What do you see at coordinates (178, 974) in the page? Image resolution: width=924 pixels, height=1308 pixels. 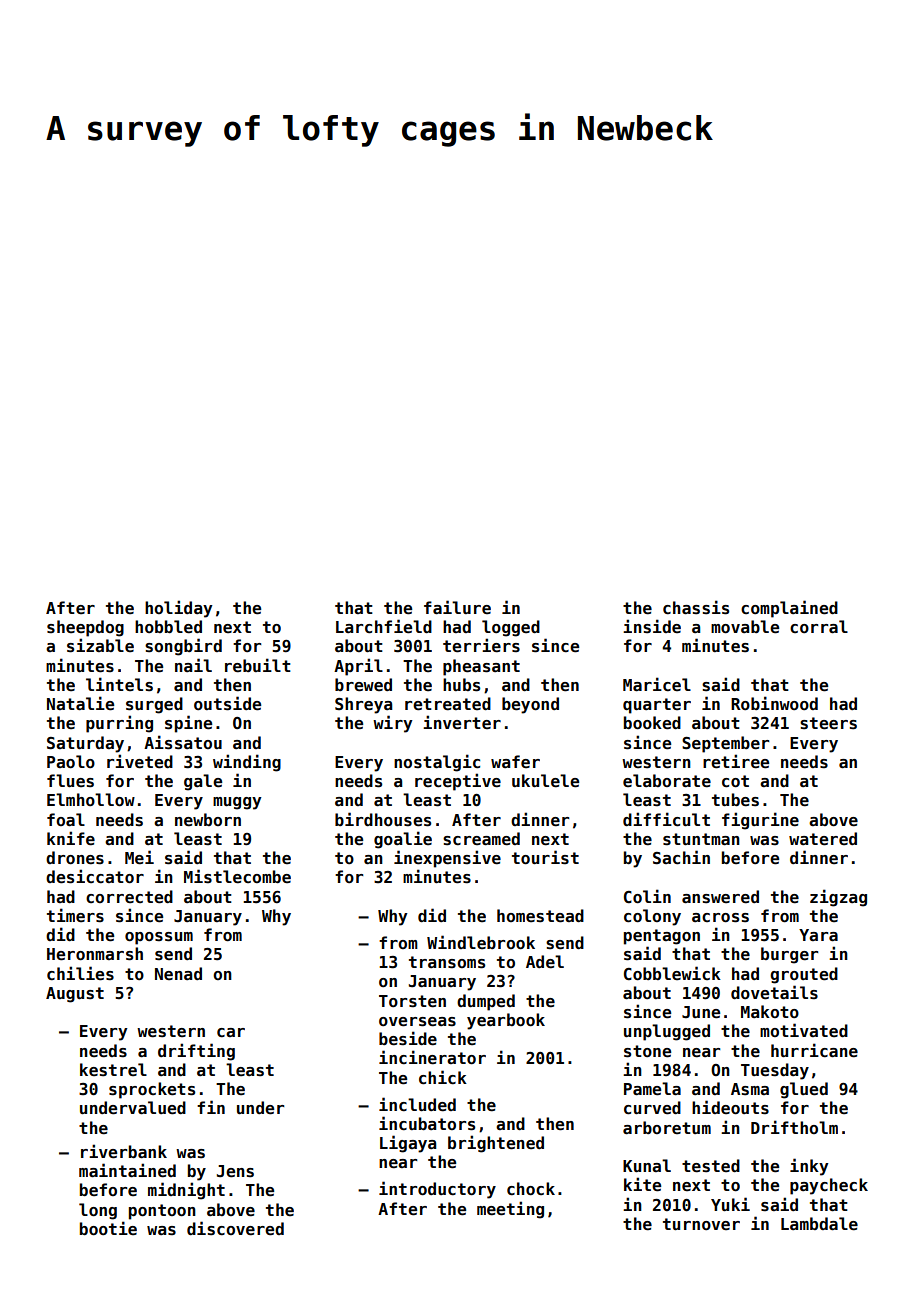 I see `Nenad` at bounding box center [178, 974].
